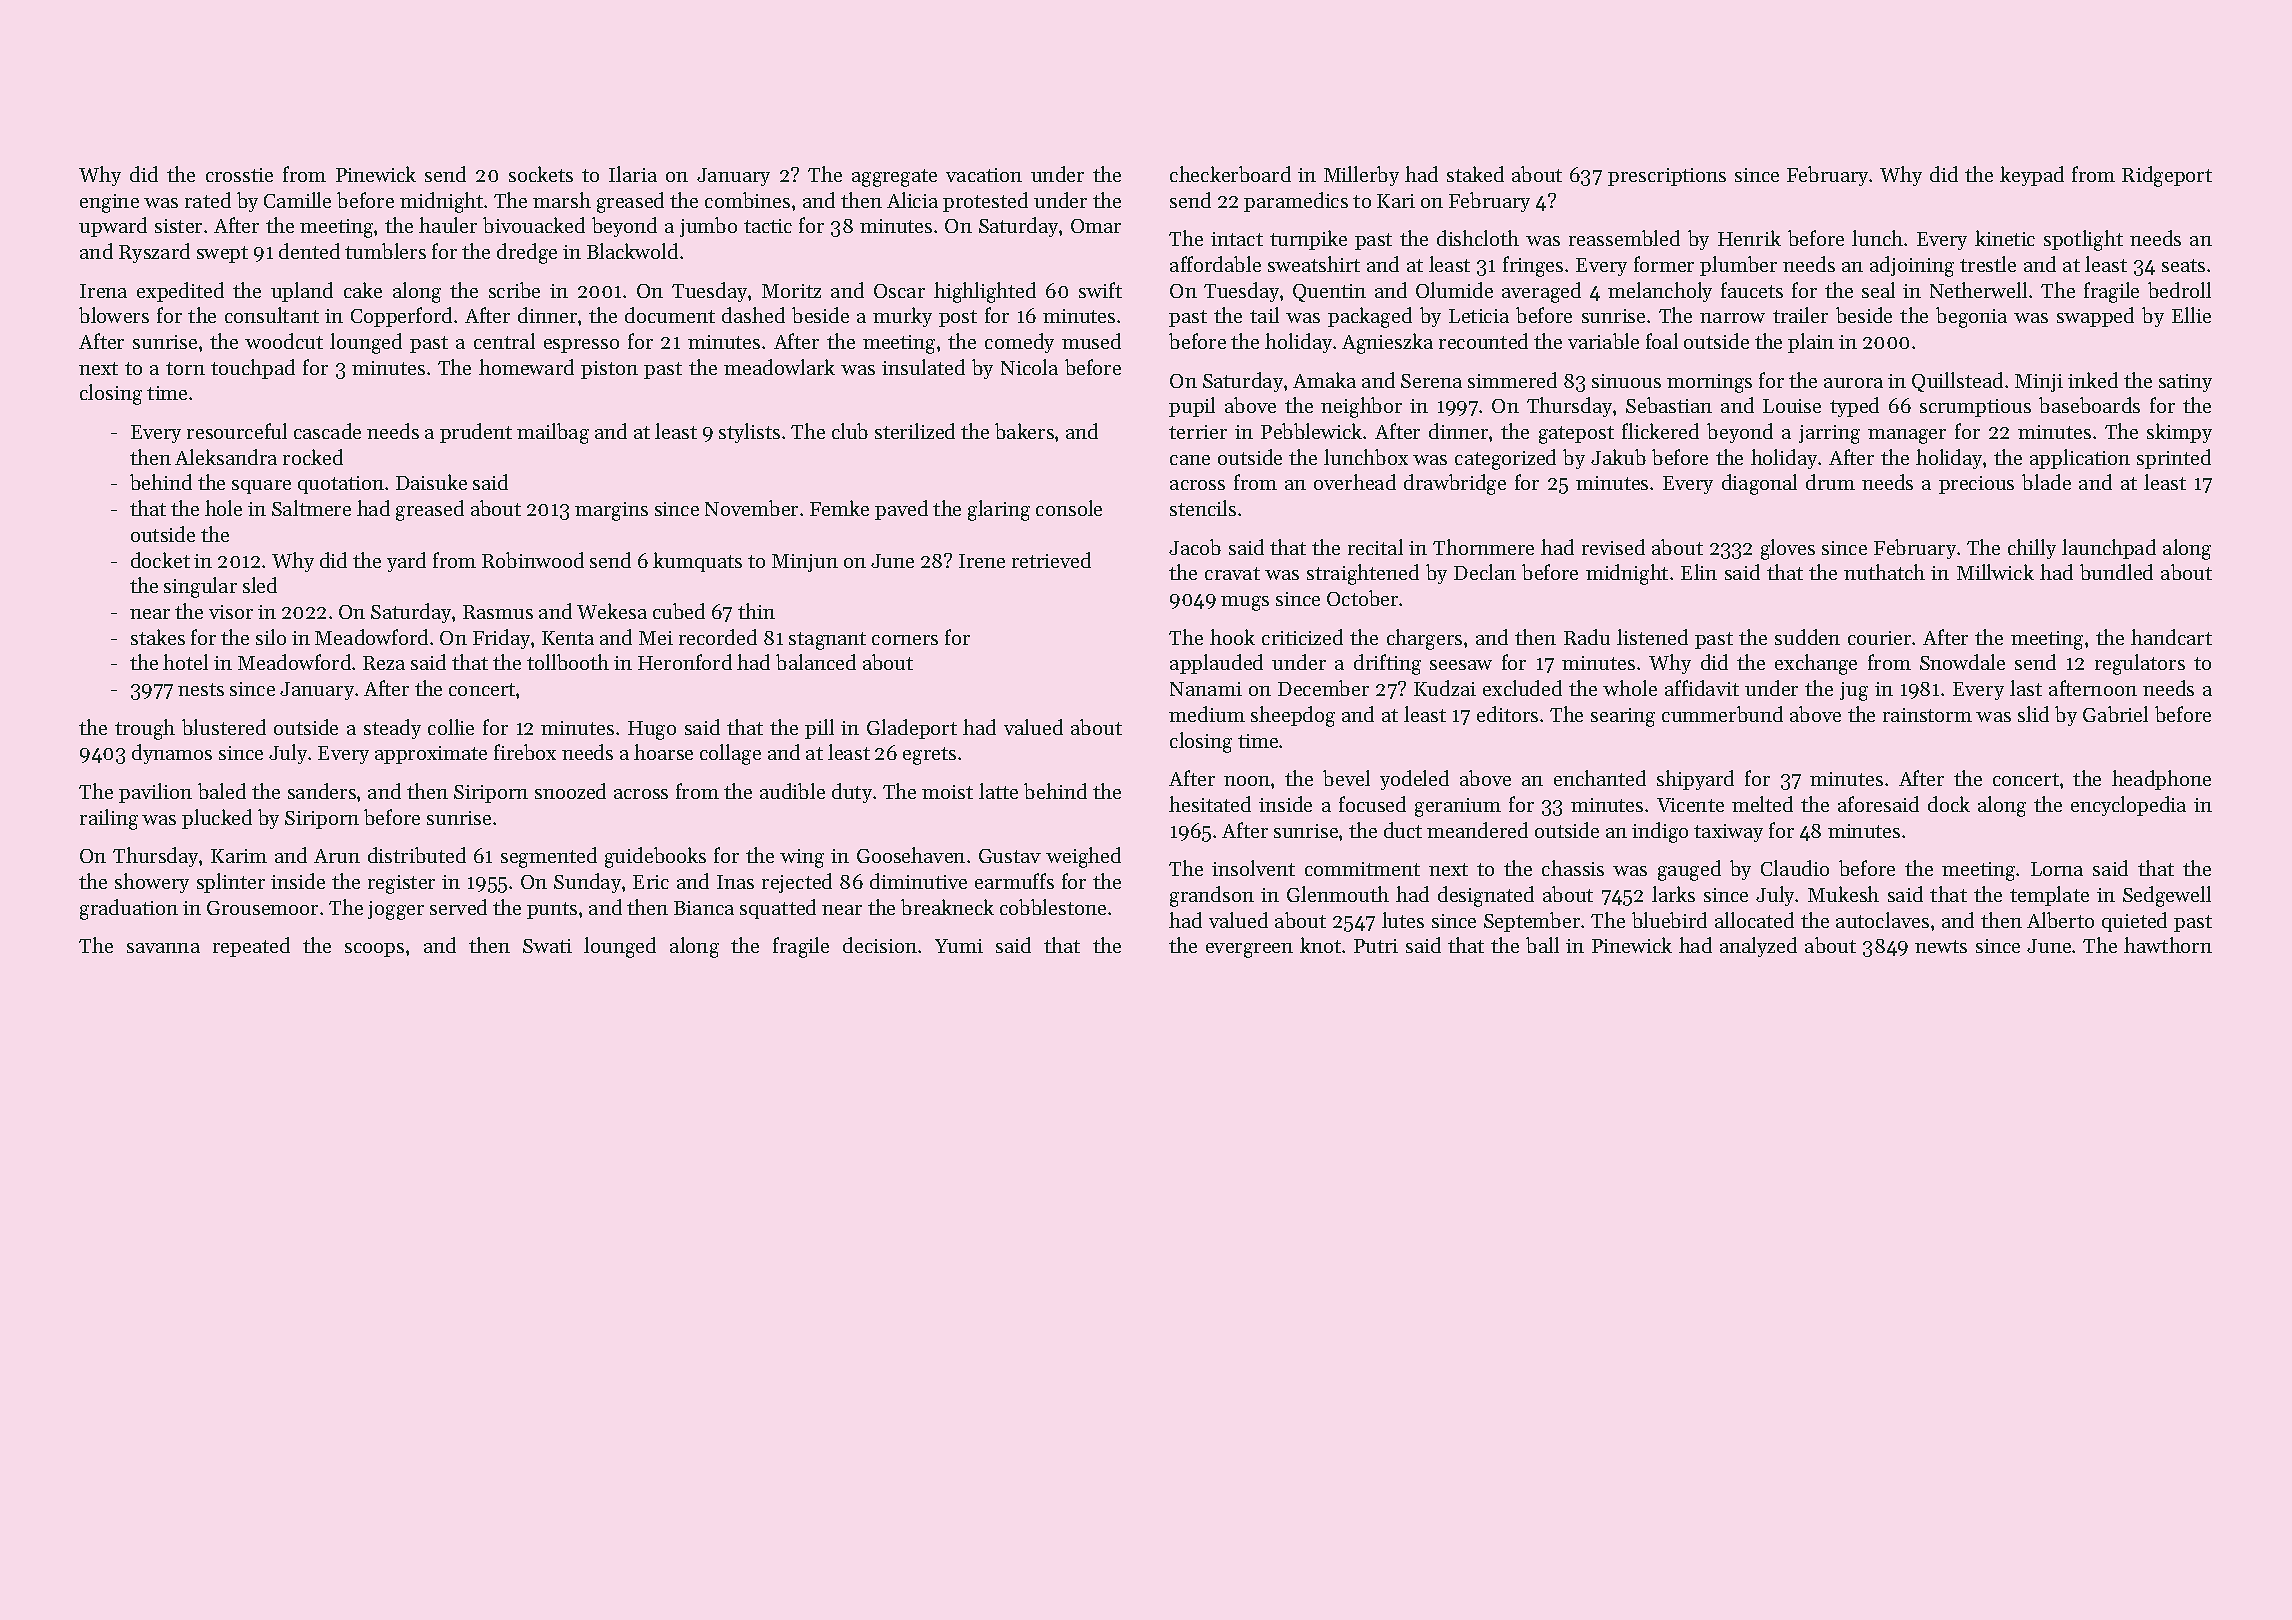  What do you see at coordinates (905, 640) in the screenshot?
I see `corners` at bounding box center [905, 640].
